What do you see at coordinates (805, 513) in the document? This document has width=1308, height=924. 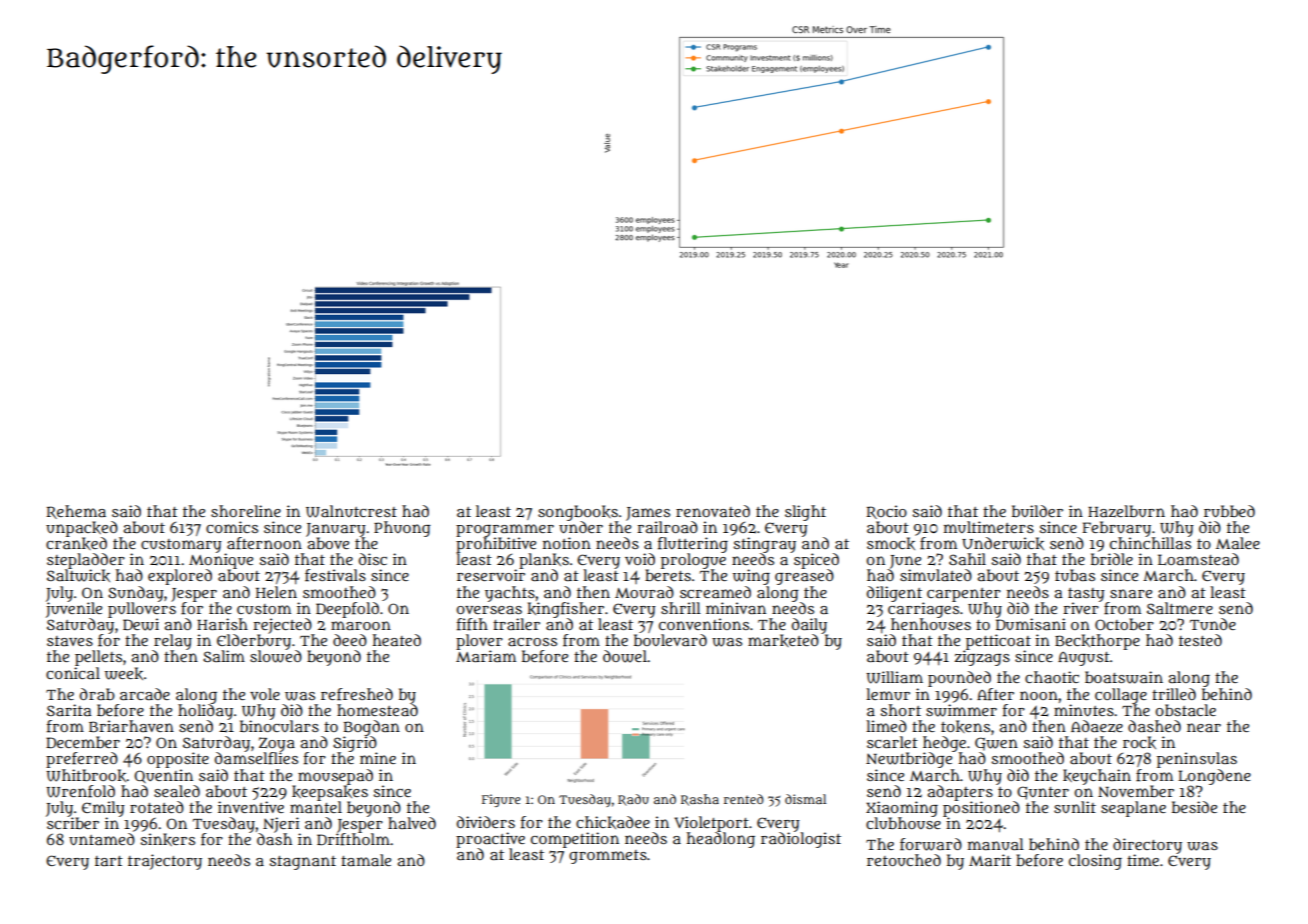 I see `slight` at bounding box center [805, 513].
